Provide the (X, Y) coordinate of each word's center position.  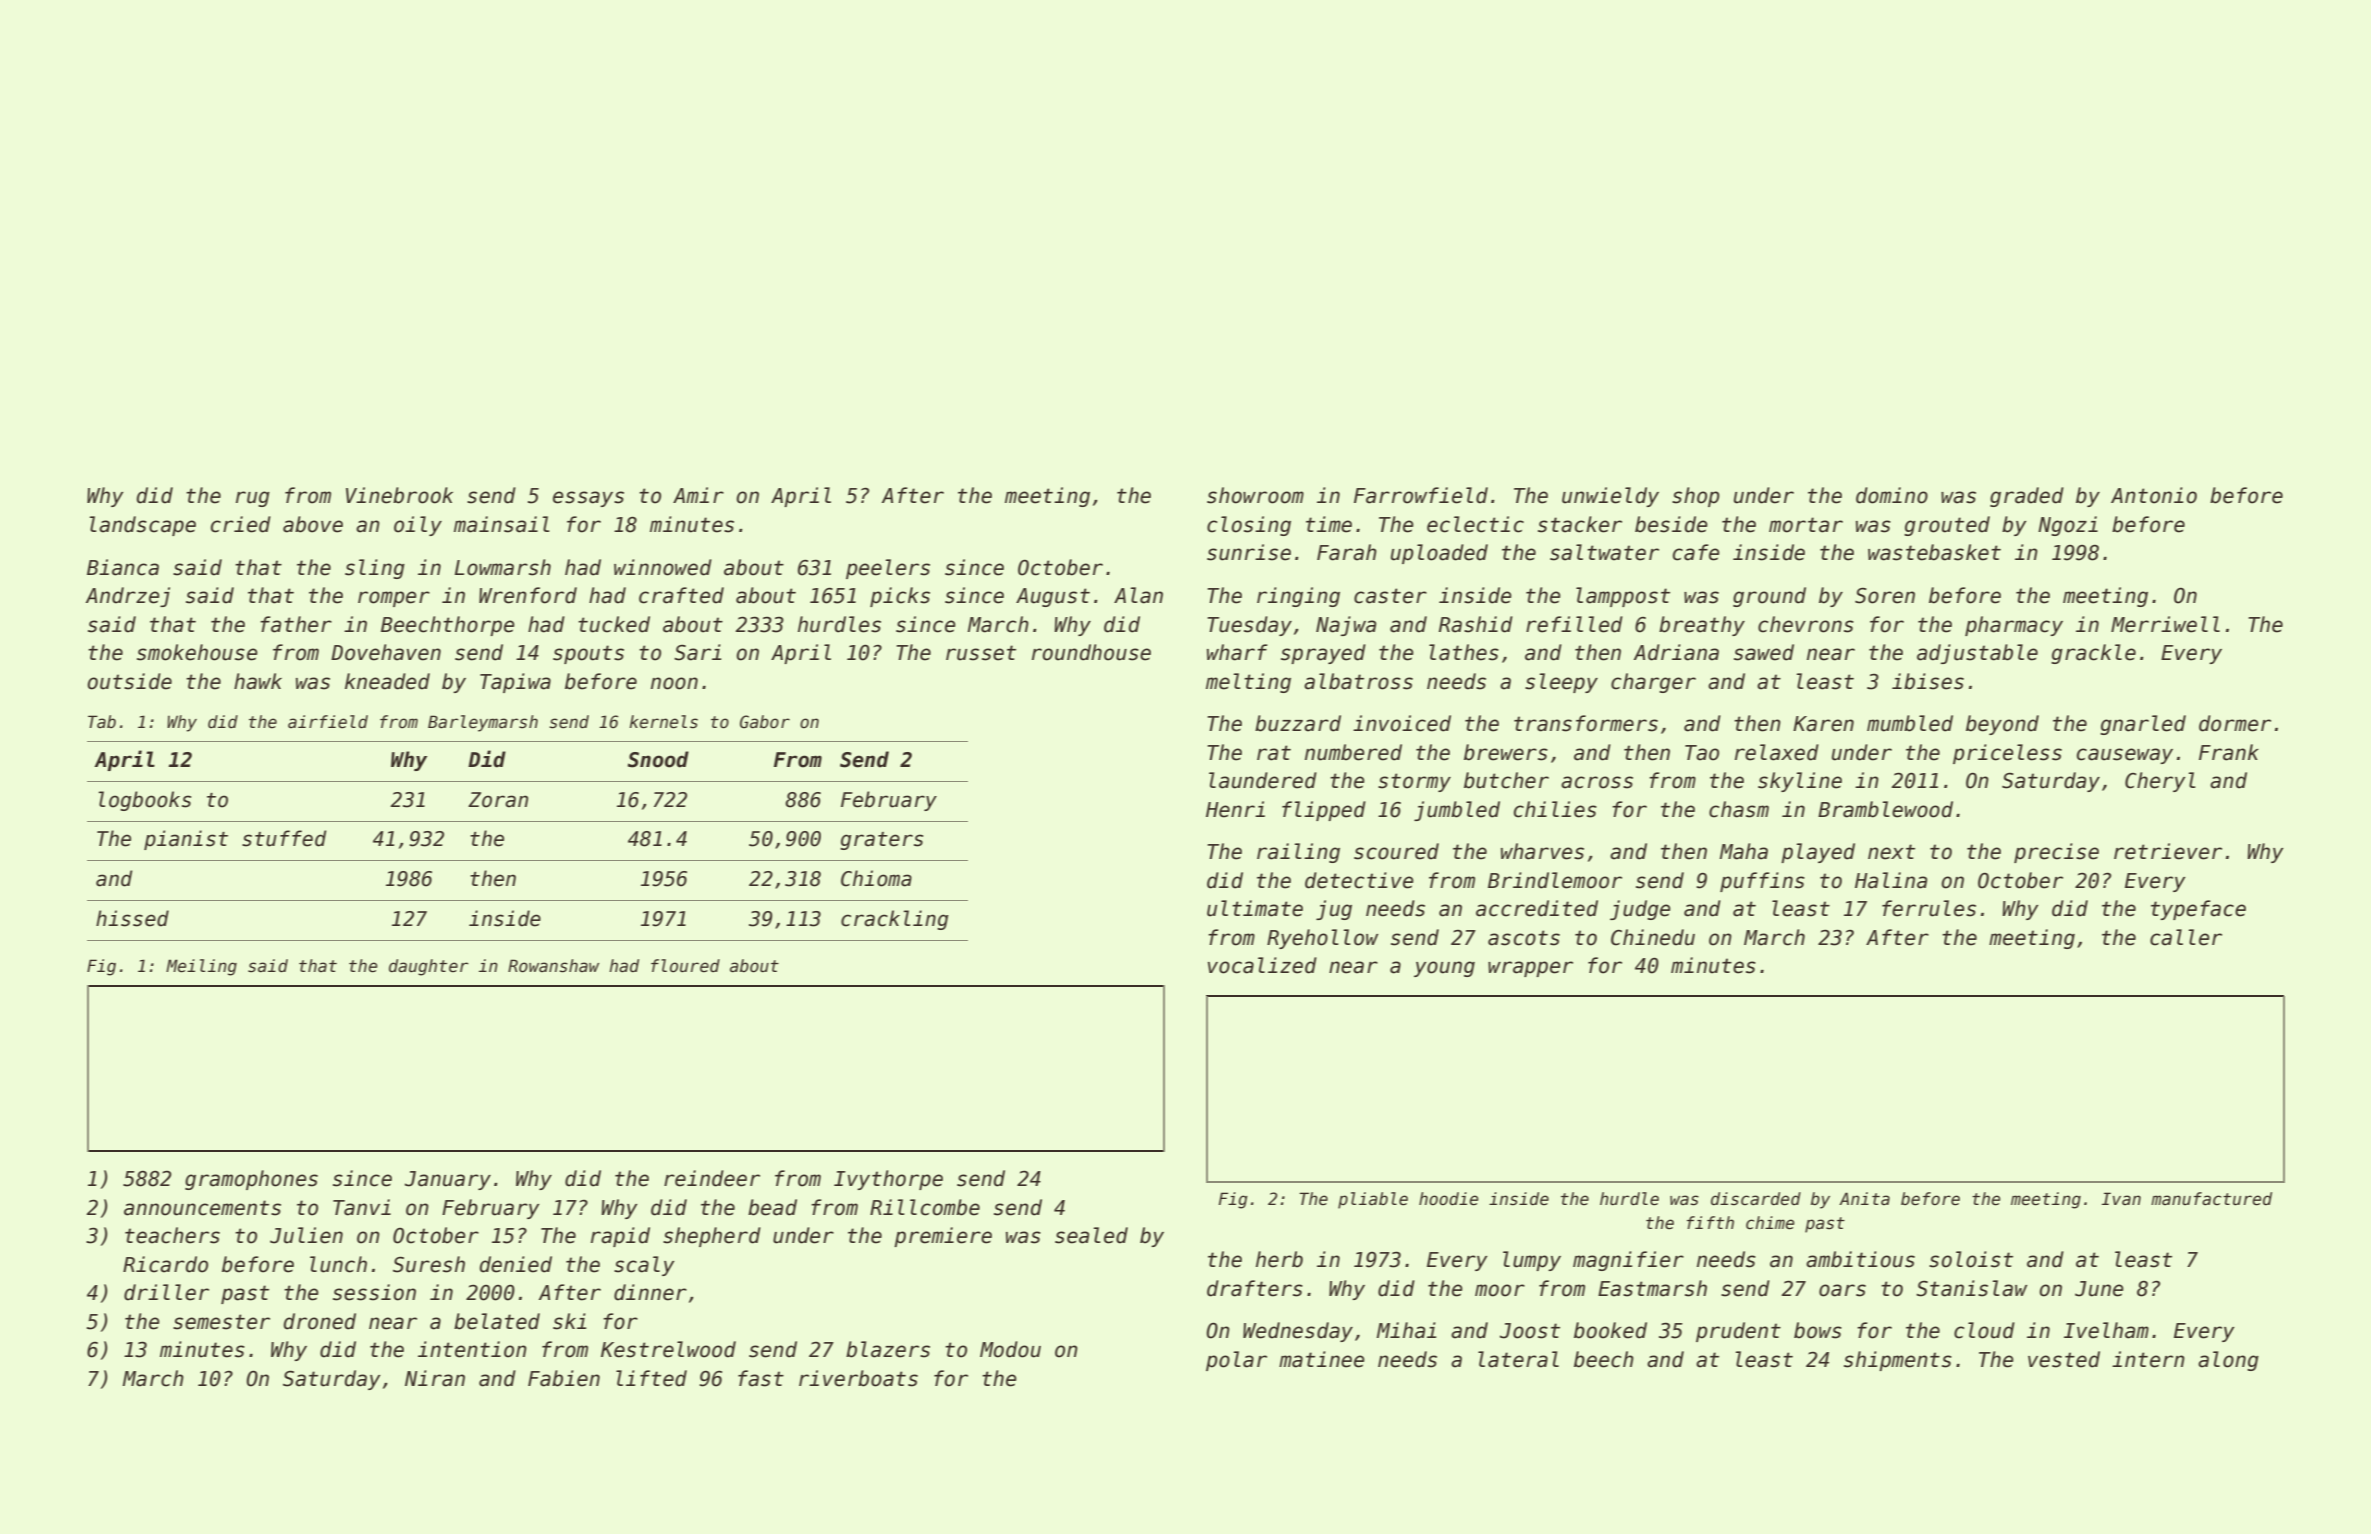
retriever (2168, 851)
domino (1892, 495)
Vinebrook (399, 495)
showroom (1255, 495)
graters (881, 841)
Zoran (498, 800)
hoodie (1449, 1199)
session (374, 1292)
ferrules (1929, 908)
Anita (1864, 1198)
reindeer (712, 1178)
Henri (1235, 809)
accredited (1537, 908)
